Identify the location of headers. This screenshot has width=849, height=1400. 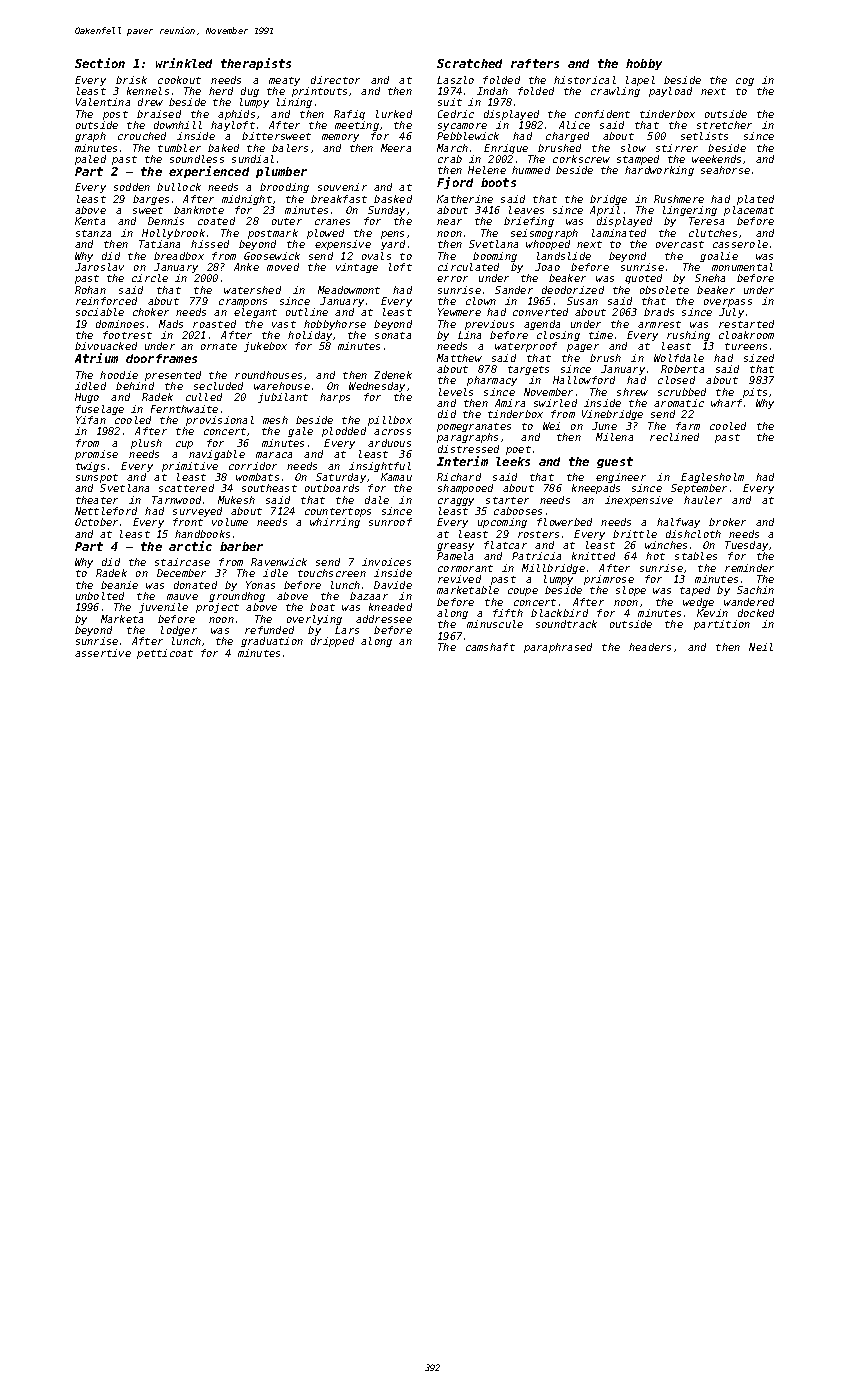
(650, 647).
